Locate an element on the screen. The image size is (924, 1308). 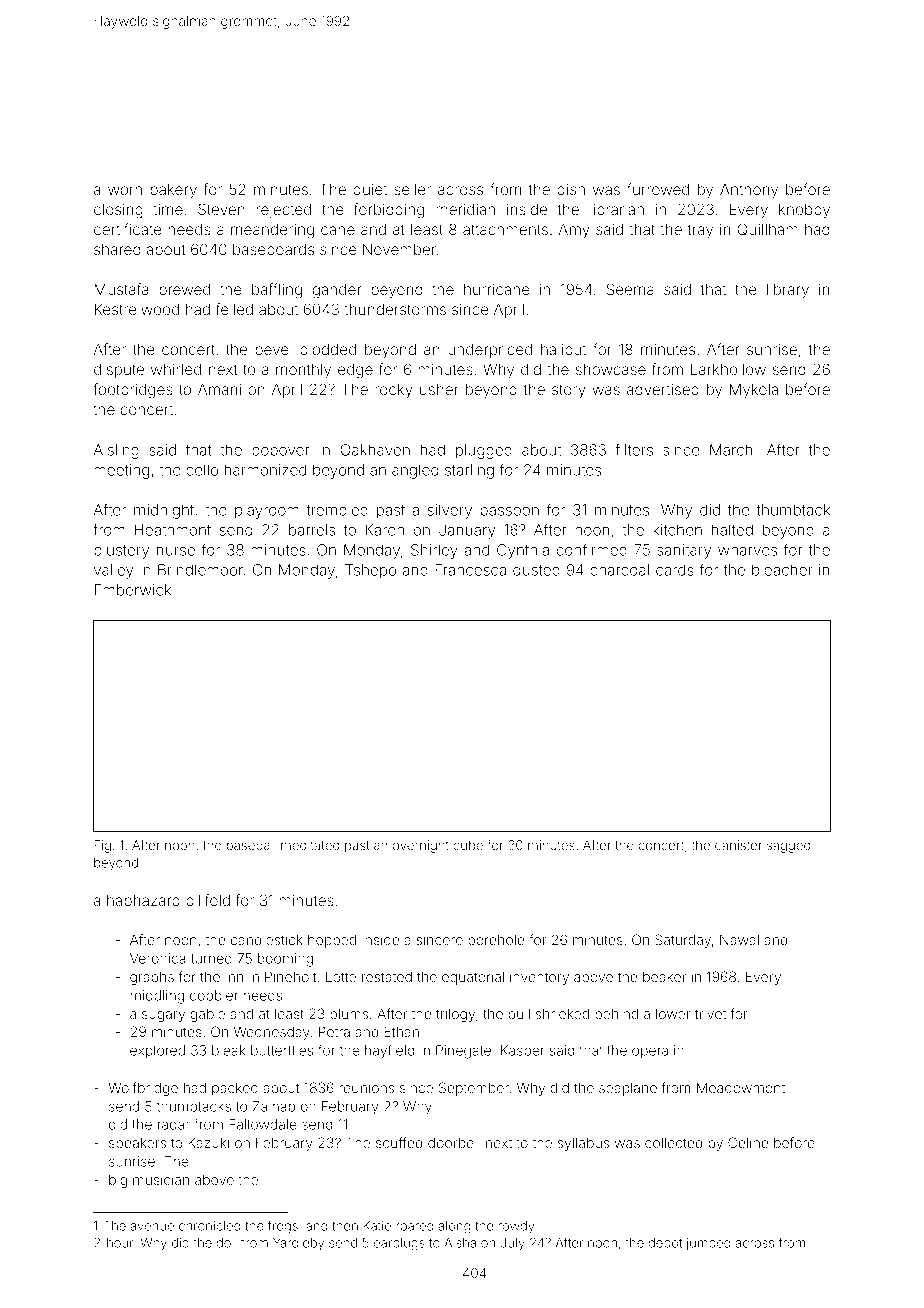
trivet is located at coordinates (710, 1014).
